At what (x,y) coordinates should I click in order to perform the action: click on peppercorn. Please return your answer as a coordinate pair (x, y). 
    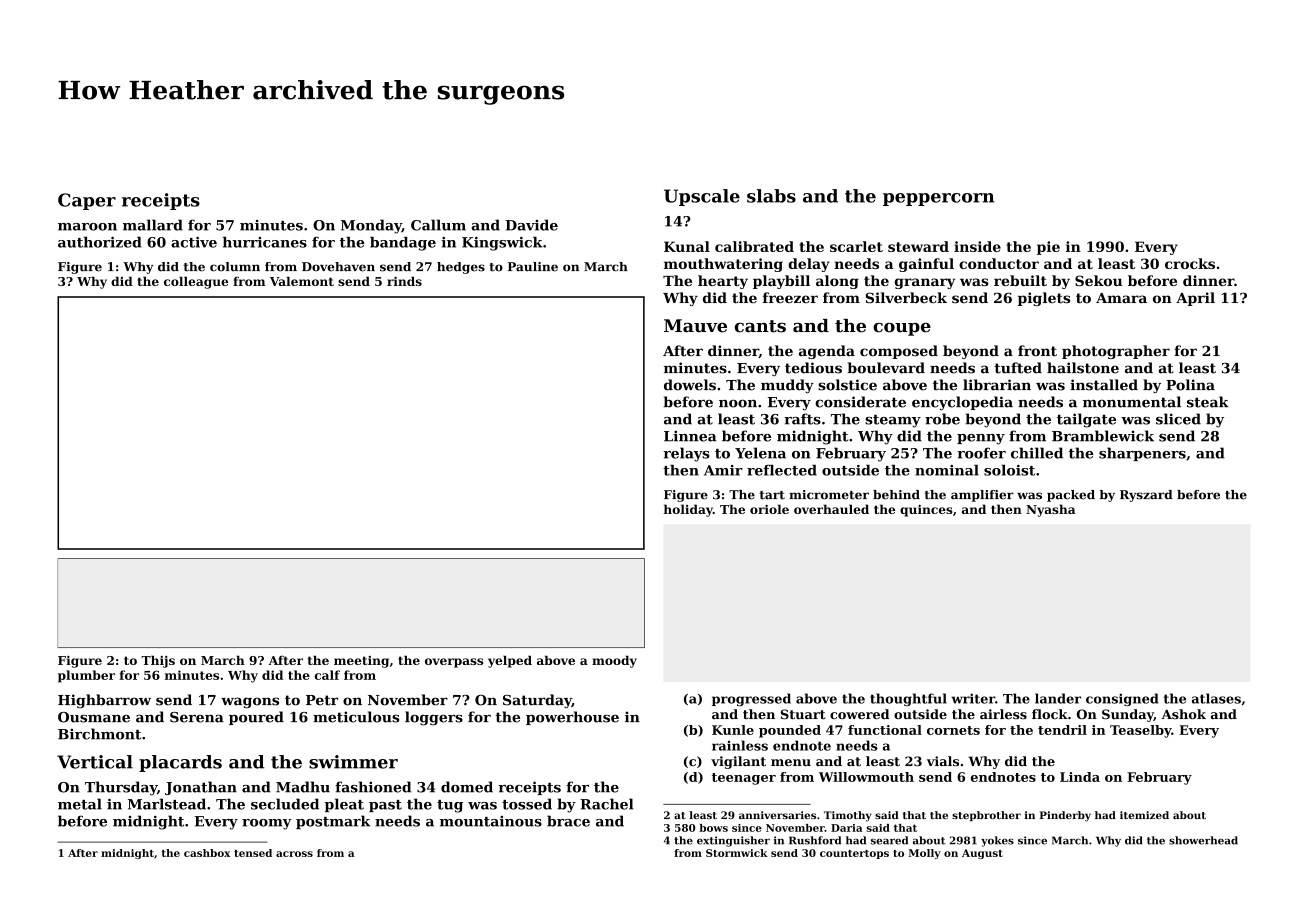
    Looking at the image, I should click on (938, 199).
